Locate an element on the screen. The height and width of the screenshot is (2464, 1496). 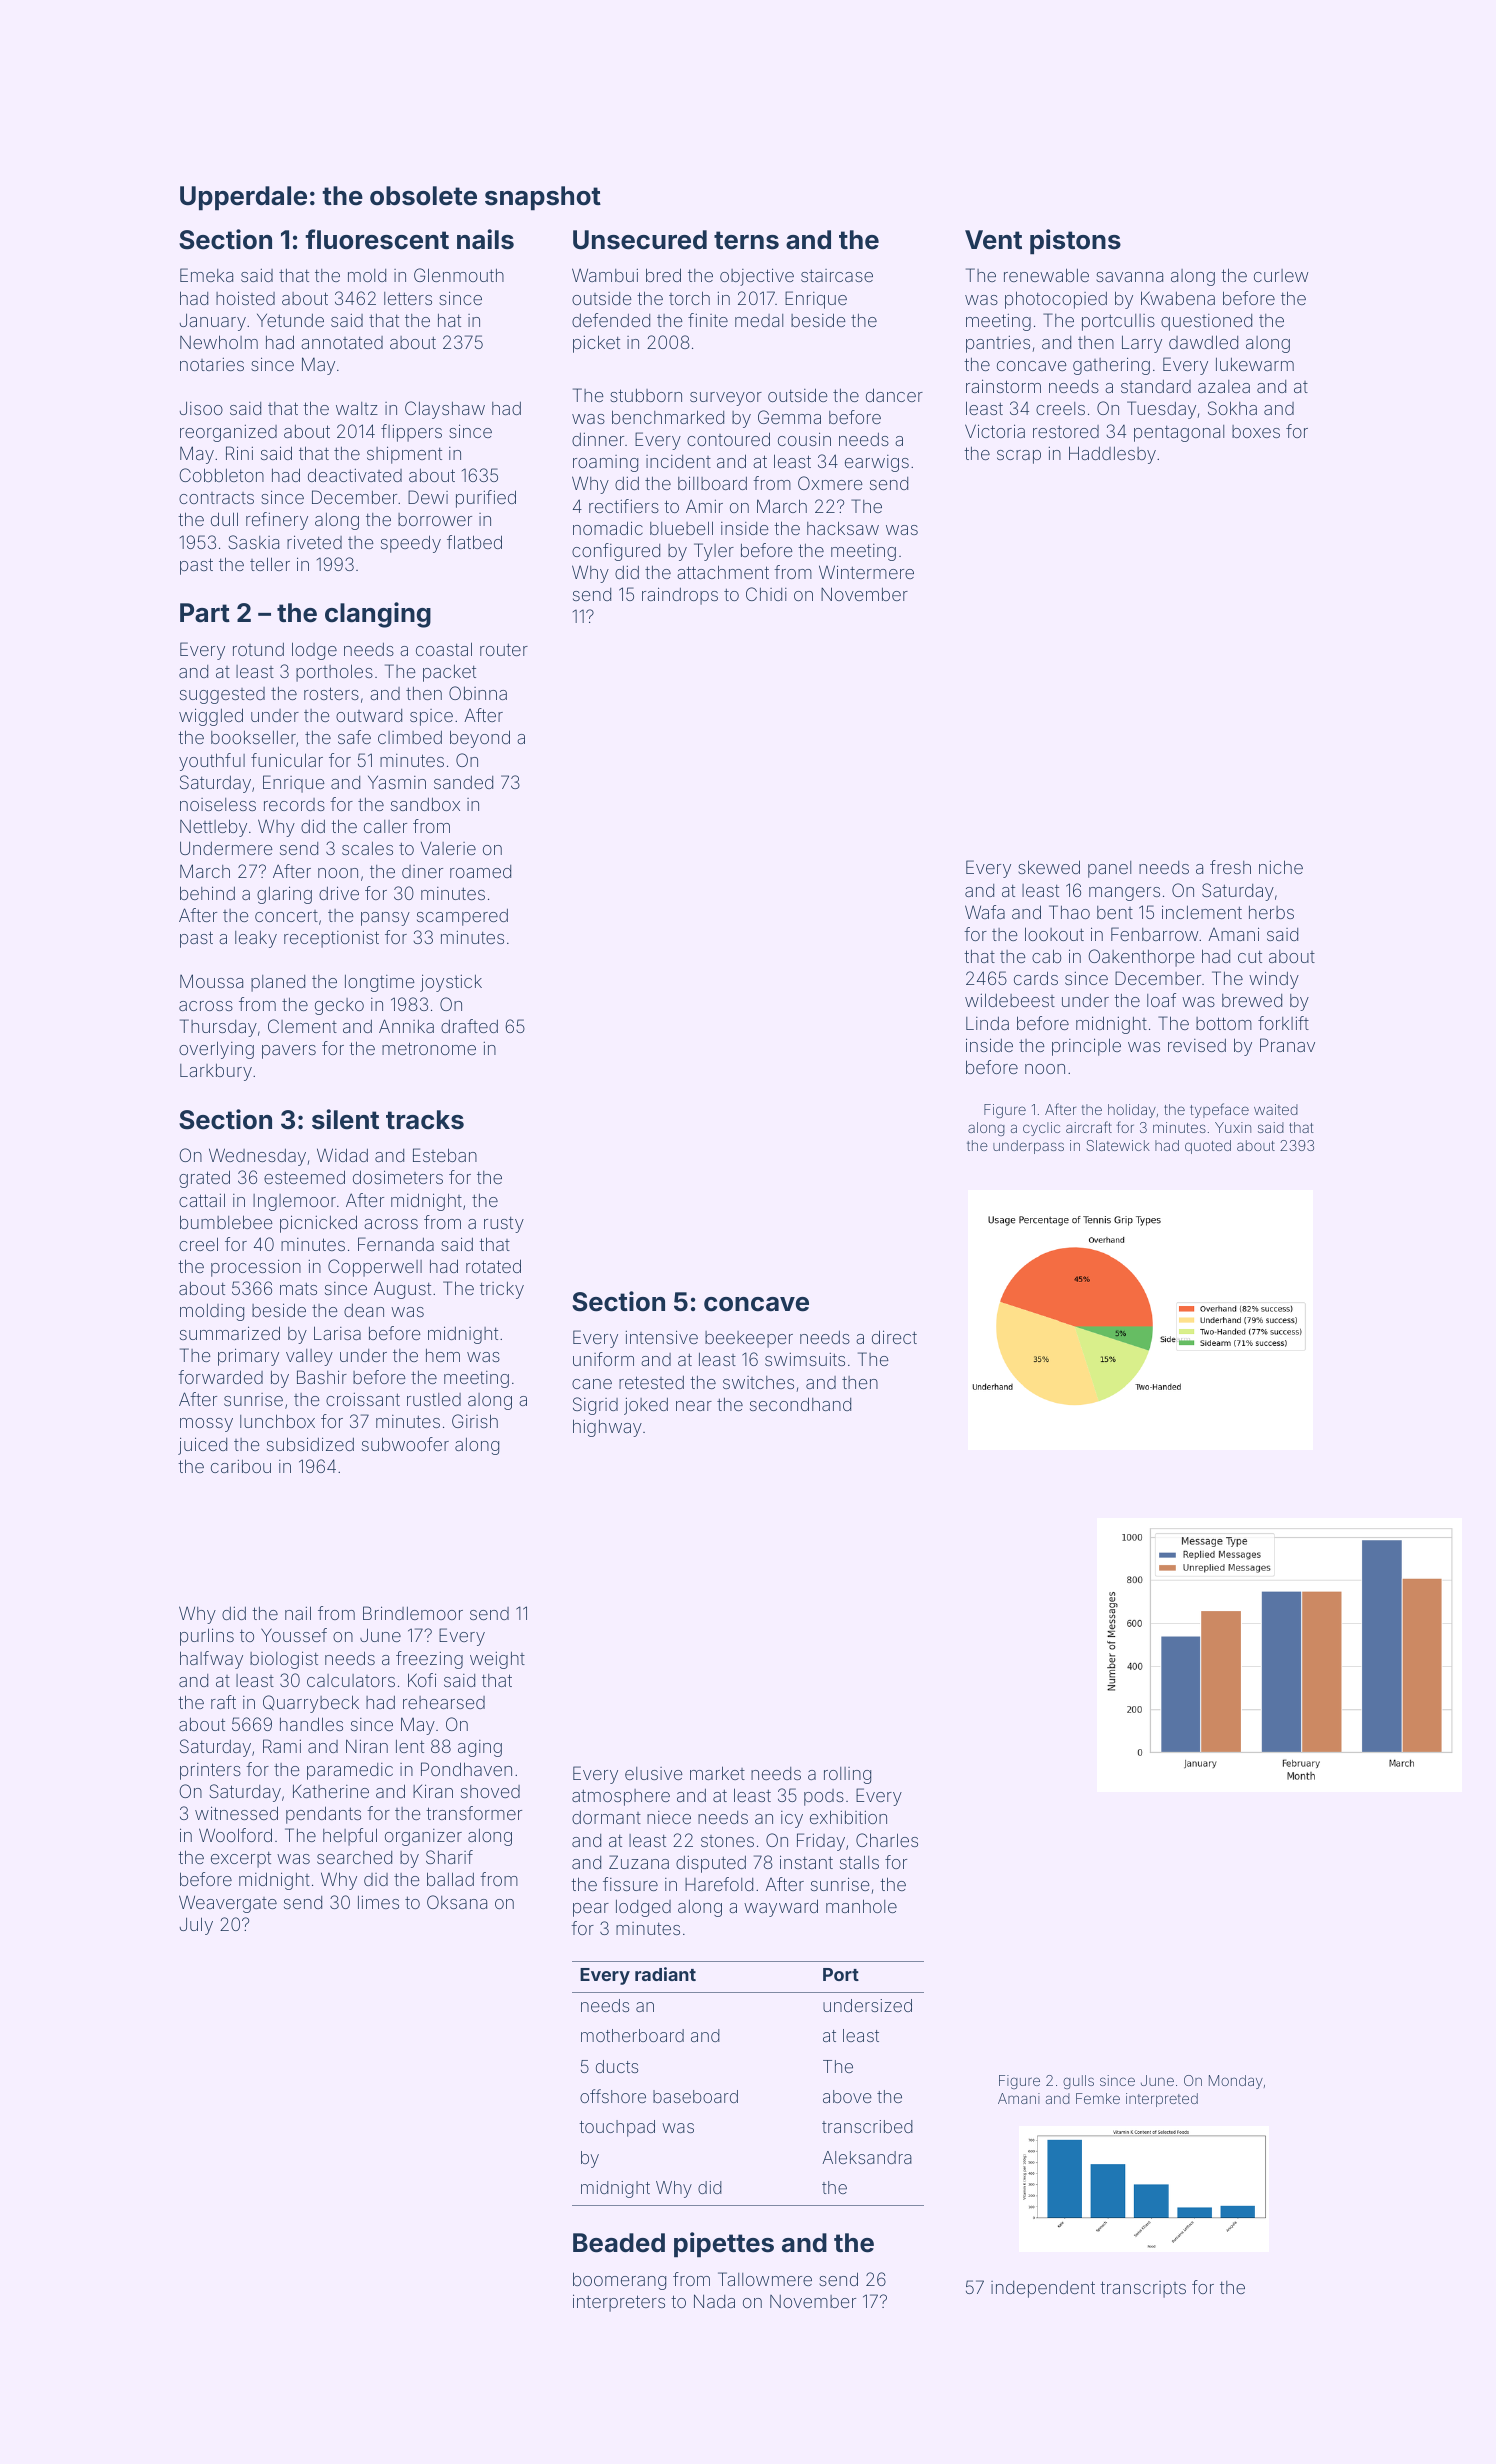
Unsecured is located at coordinates (640, 240).
